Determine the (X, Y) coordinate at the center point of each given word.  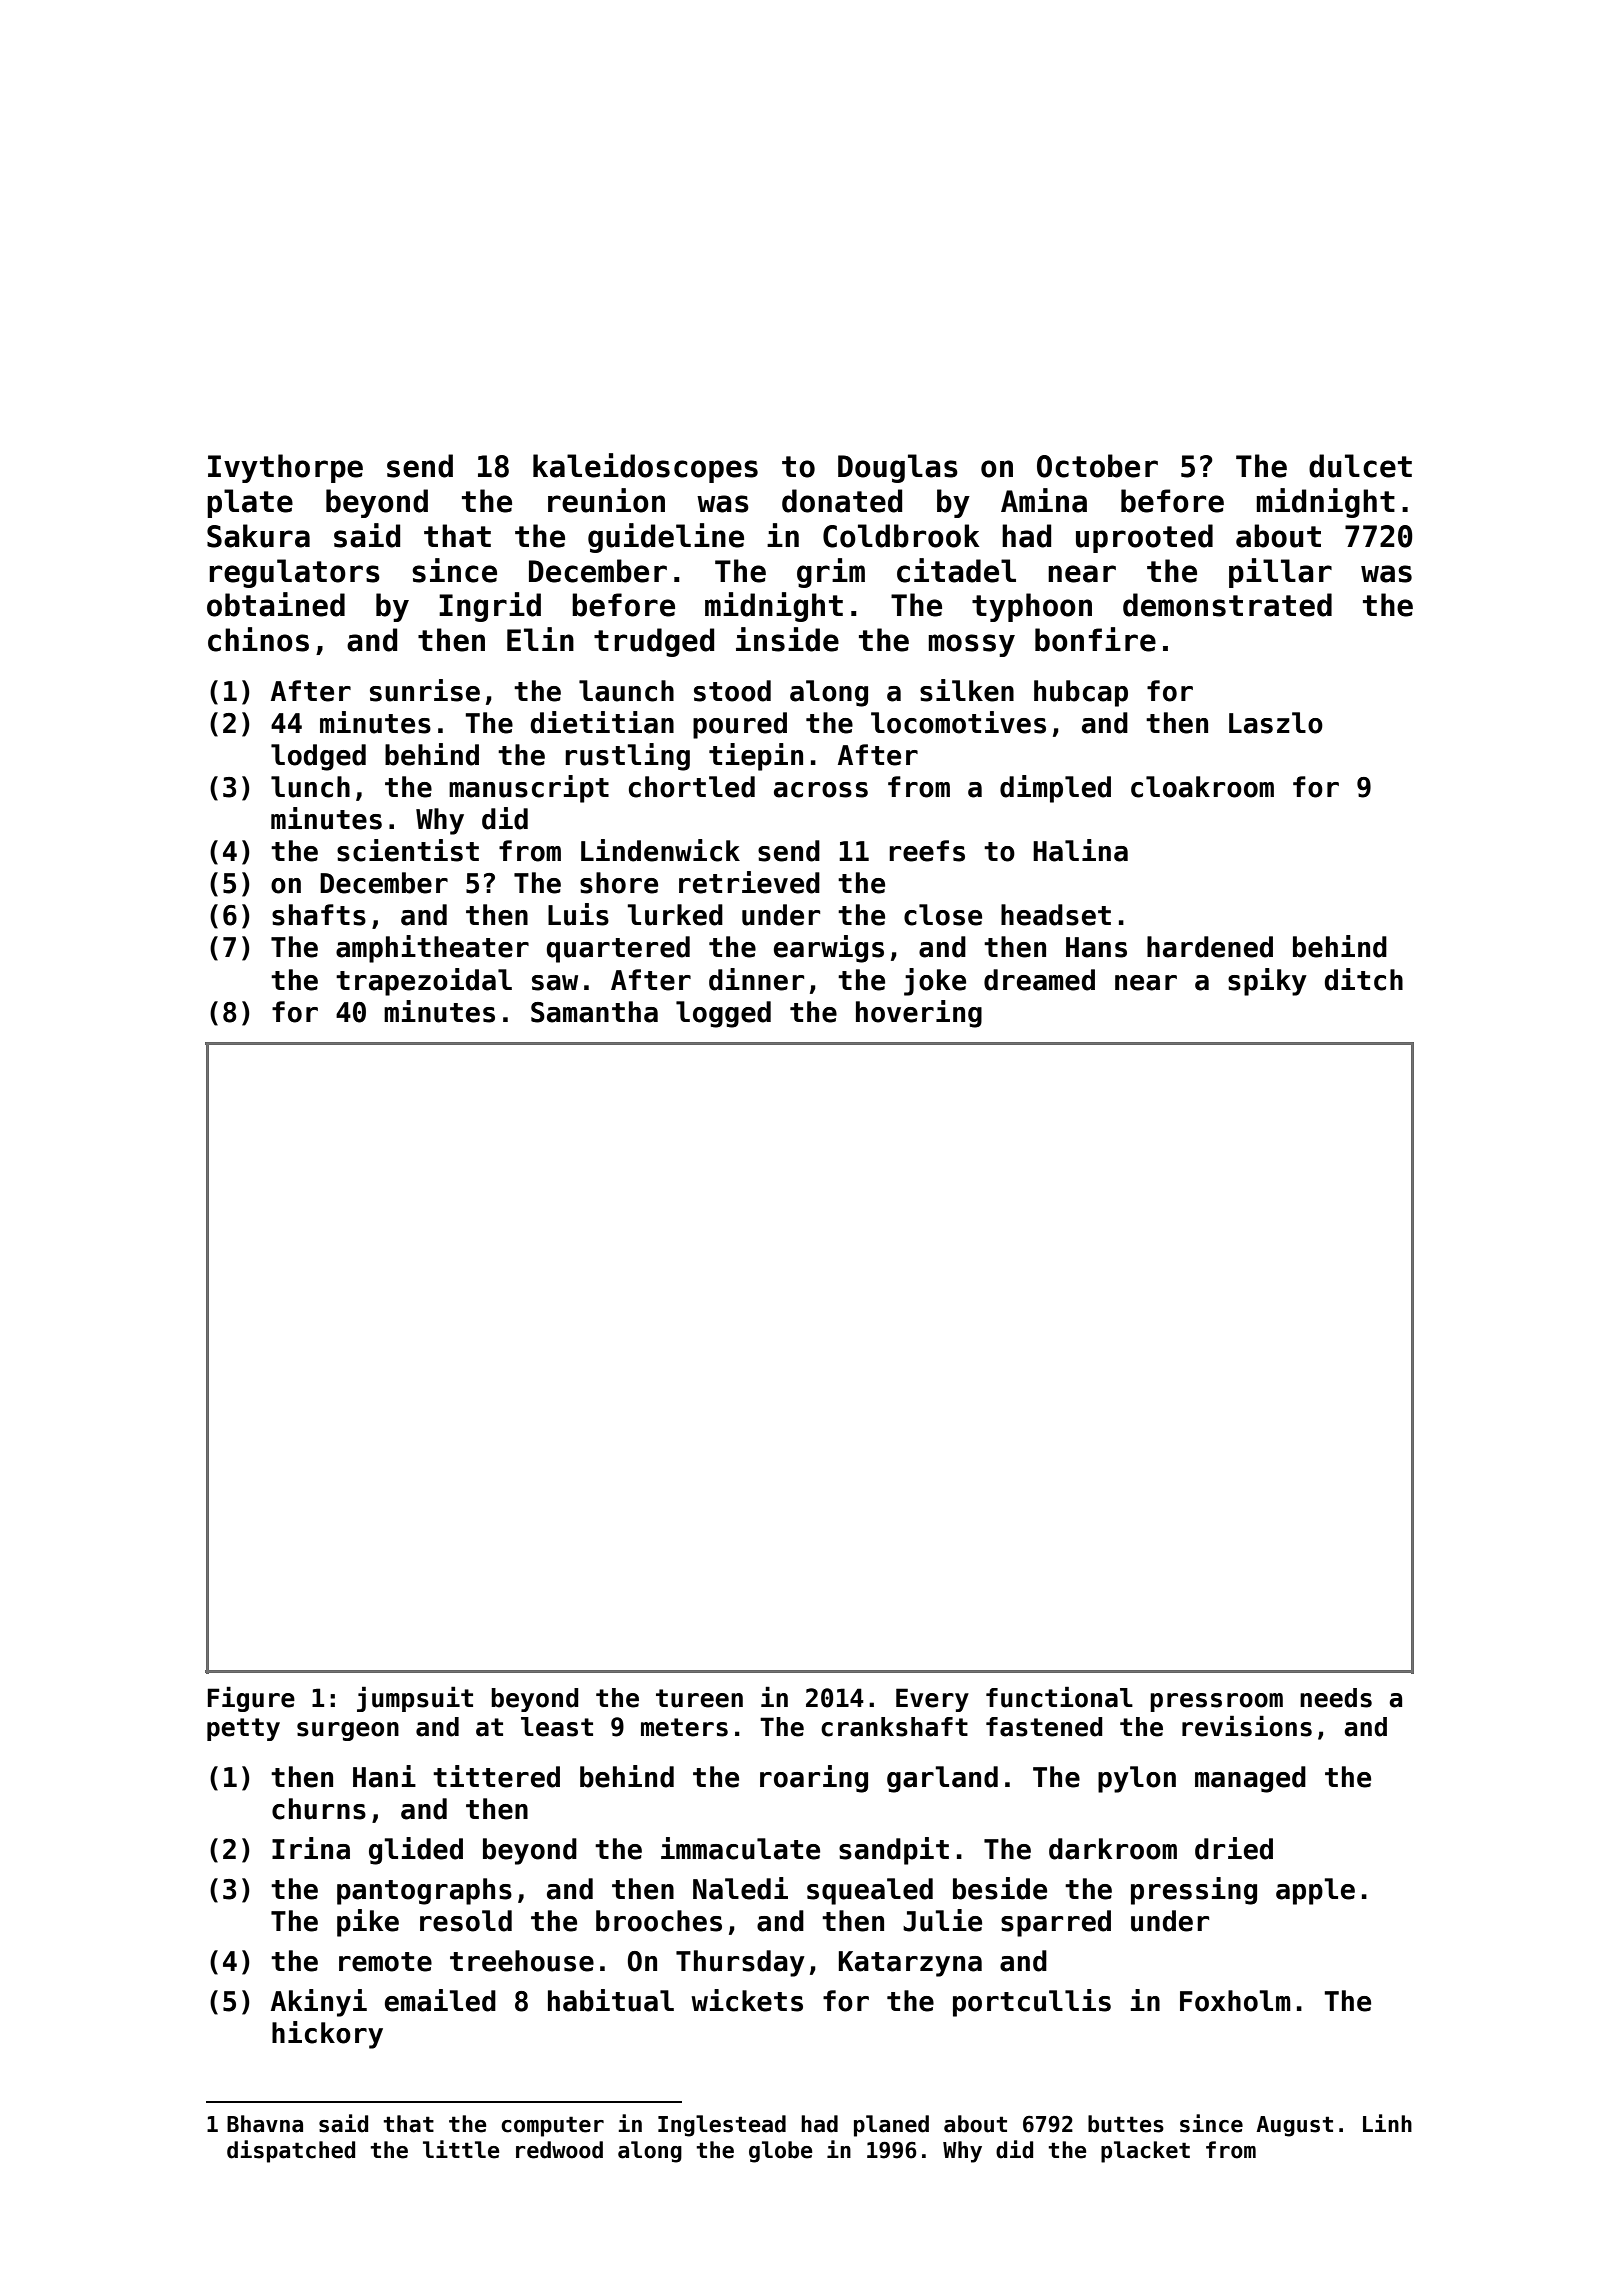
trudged (654, 642)
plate (250, 503)
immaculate (740, 1848)
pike (368, 1923)
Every (932, 1700)
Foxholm (1235, 2001)
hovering (919, 1014)
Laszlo (1276, 723)
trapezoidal (424, 982)
